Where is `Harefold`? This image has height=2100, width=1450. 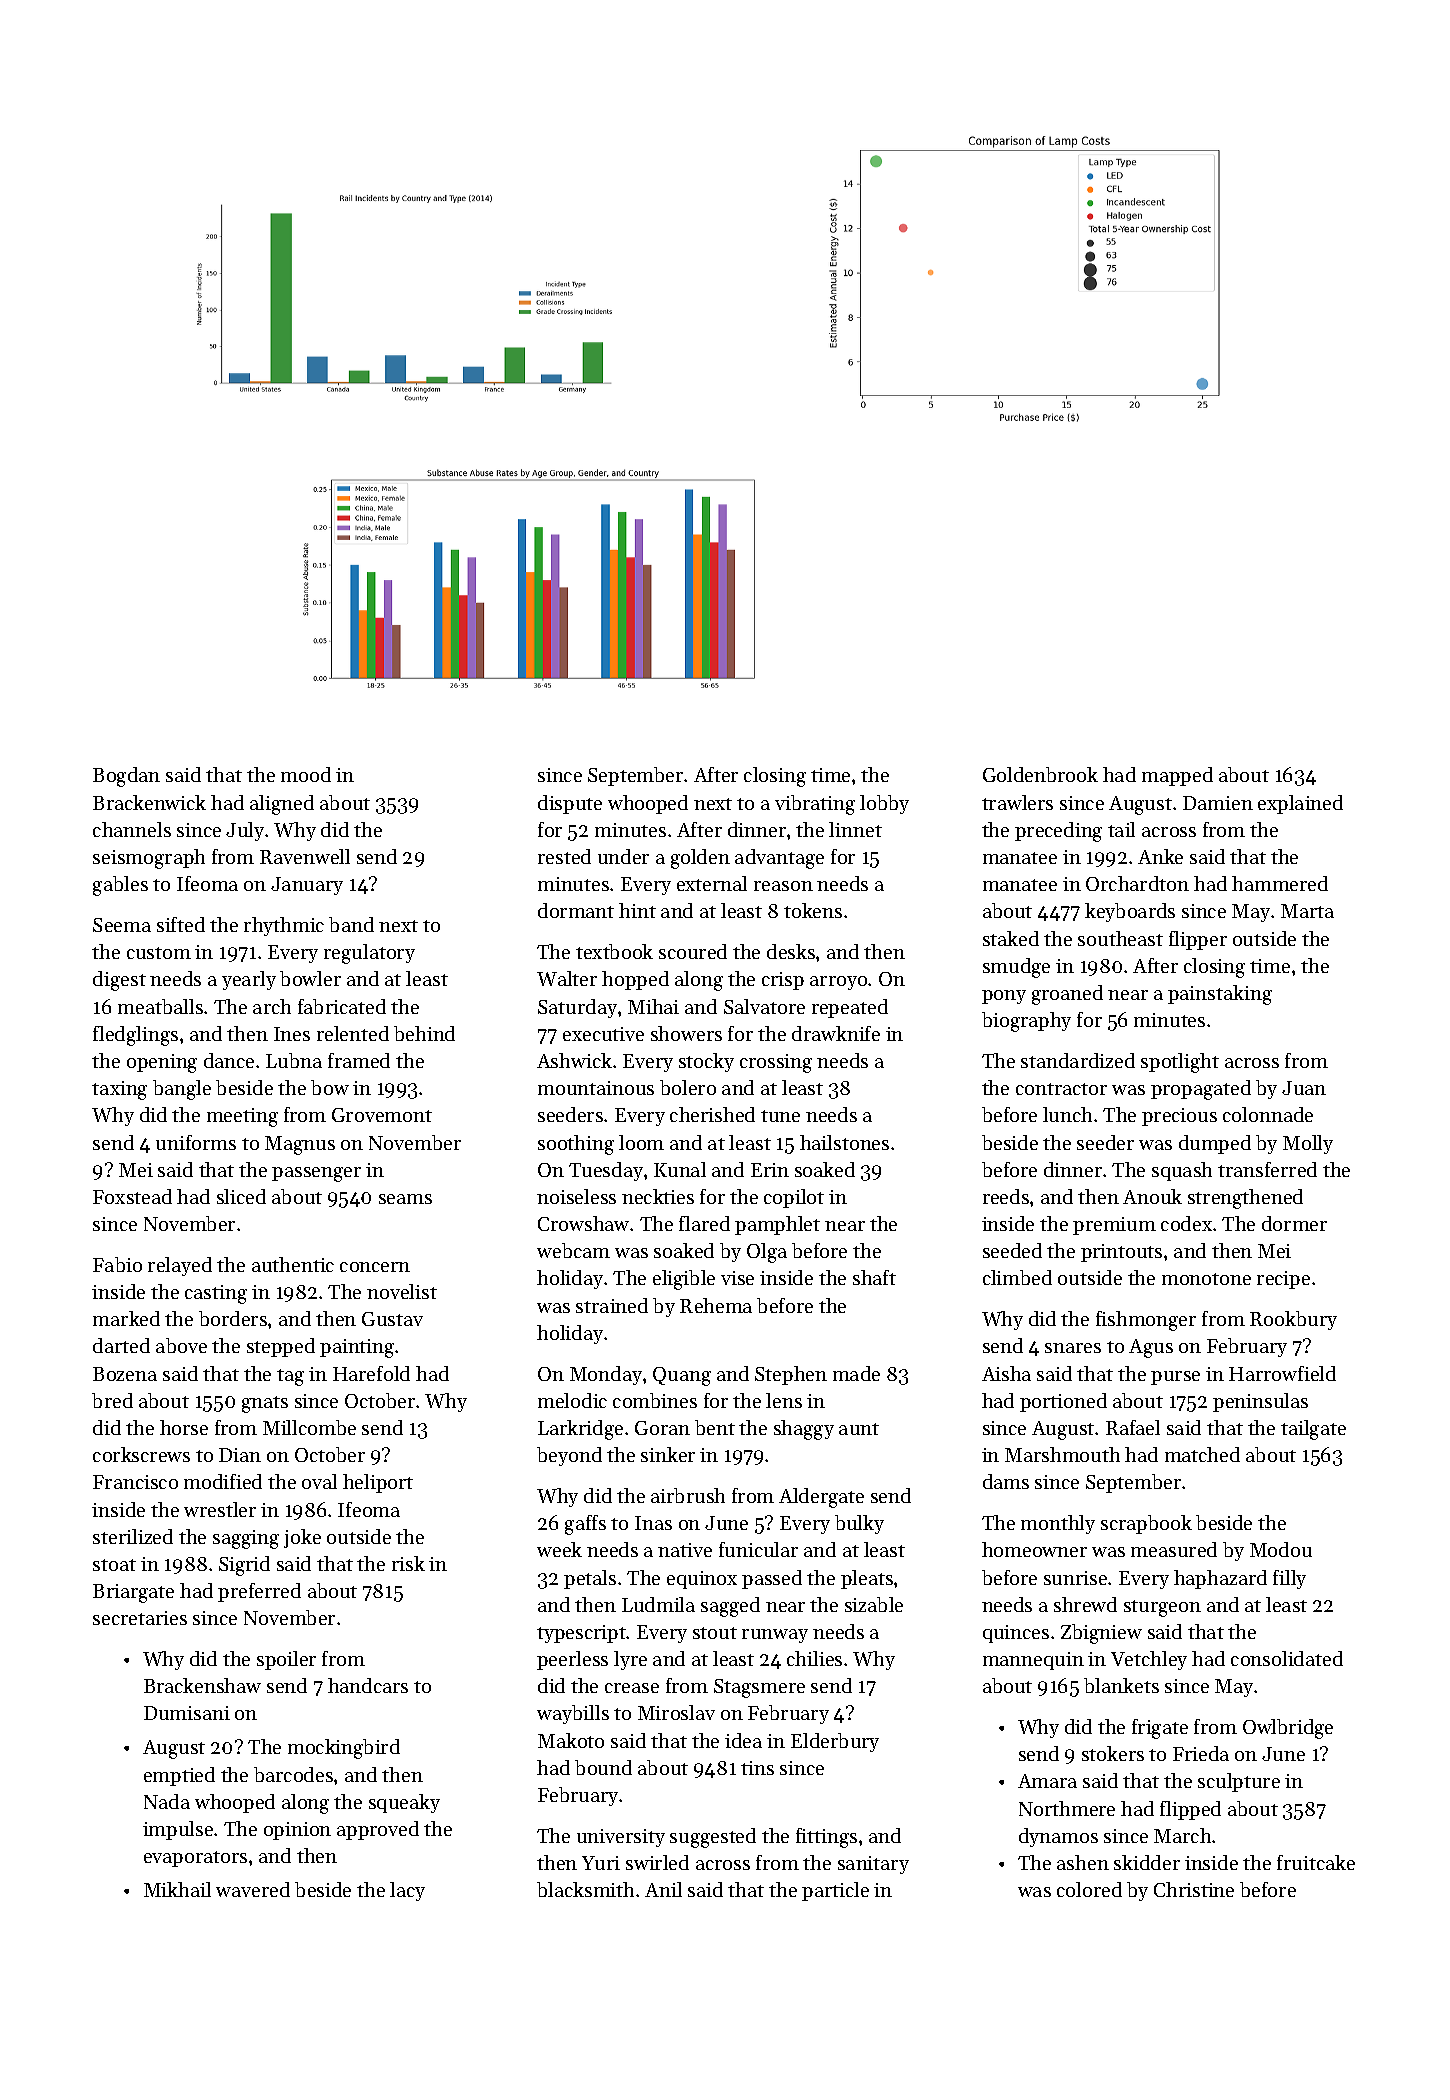
Harefold is located at coordinates (371, 1373).
